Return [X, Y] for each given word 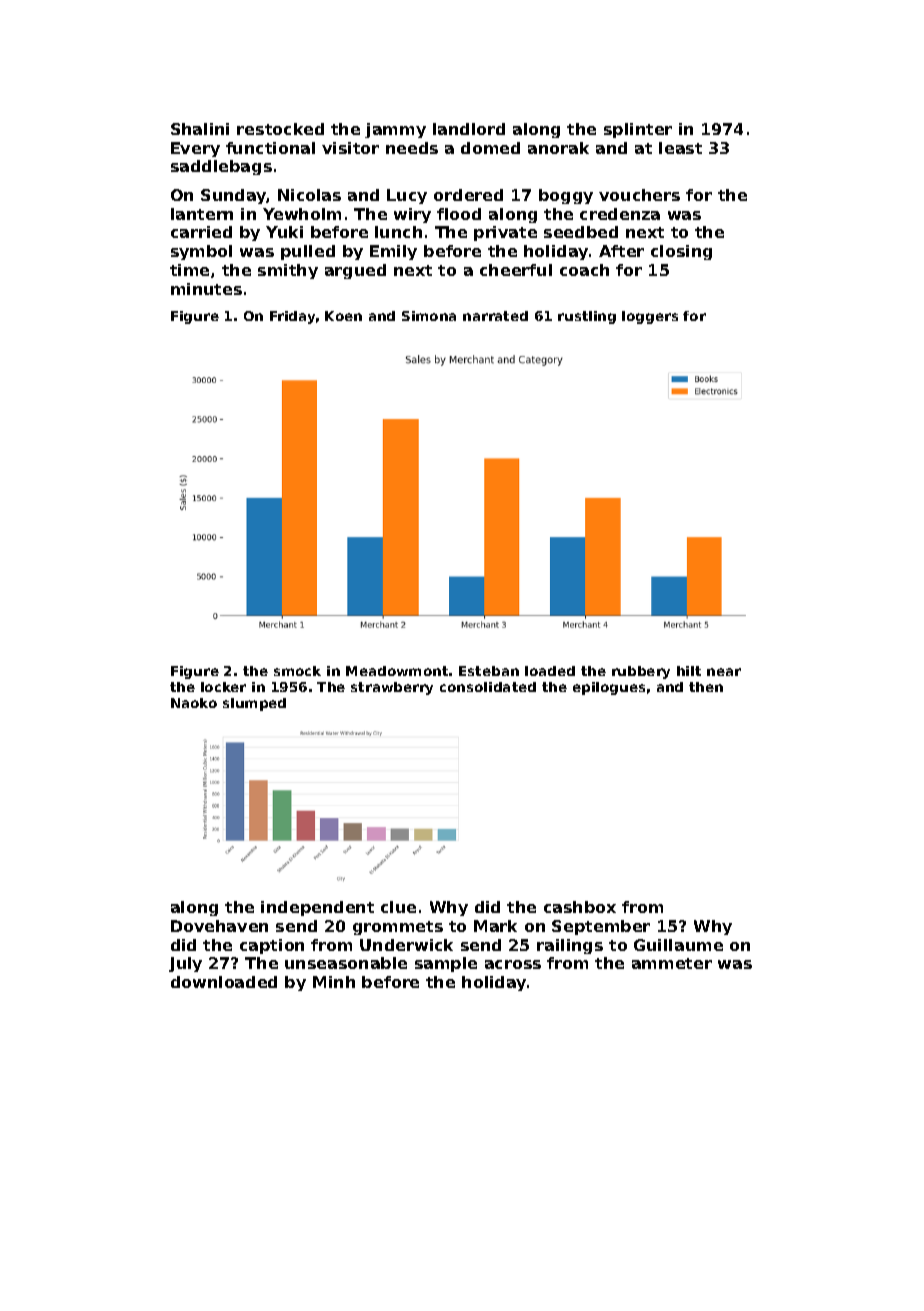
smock [297, 671]
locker [223, 687]
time [189, 270]
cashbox [580, 907]
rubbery [641, 672]
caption [272, 946]
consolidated [488, 687]
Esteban [489, 671]
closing [681, 252]
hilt [689, 671]
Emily [393, 252]
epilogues [609, 688]
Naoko [194, 703]
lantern [202, 214]
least [680, 148]
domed [490, 148]
